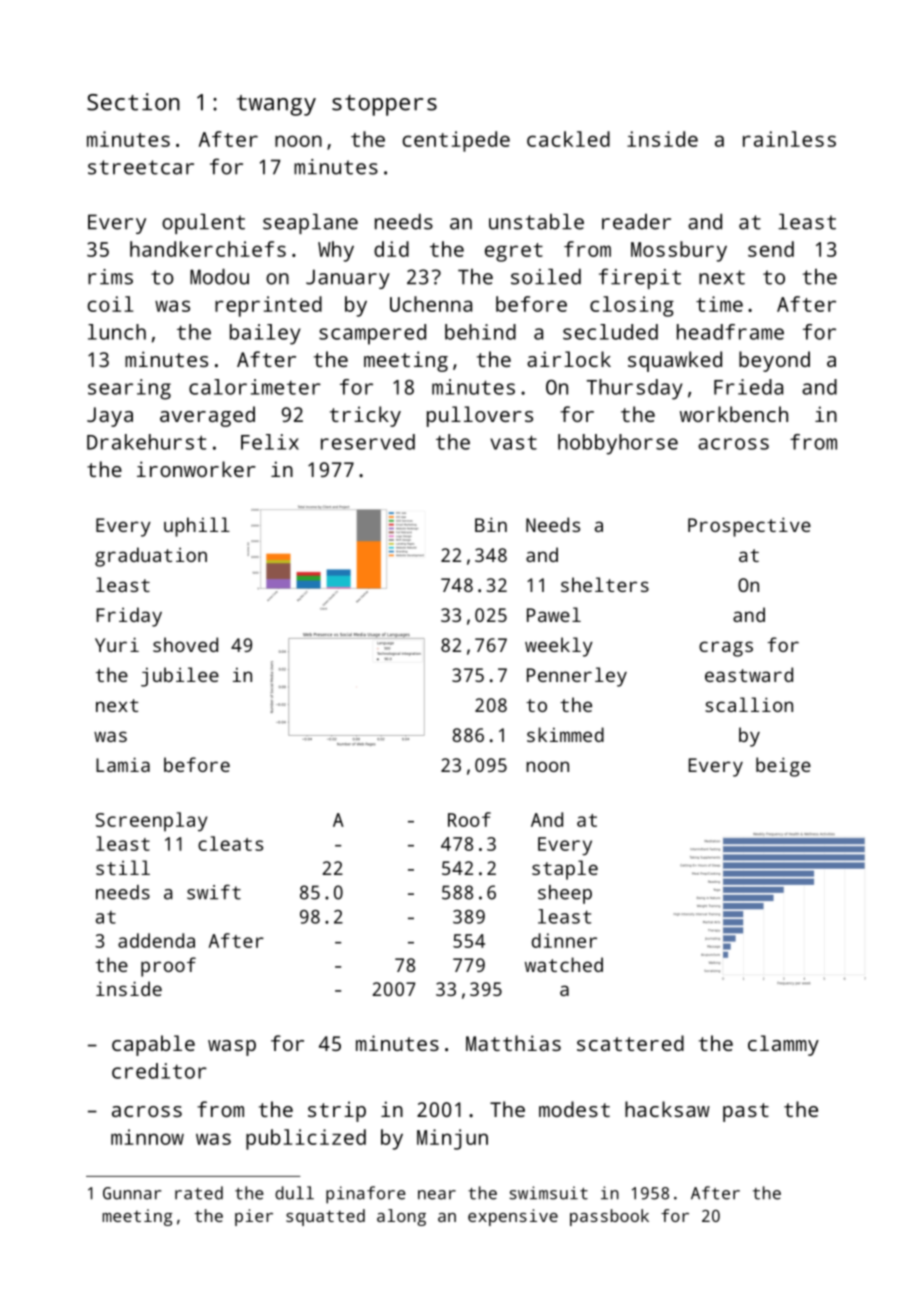 This screenshot has width=924, height=1314. I want to click on twangy, so click(276, 105).
